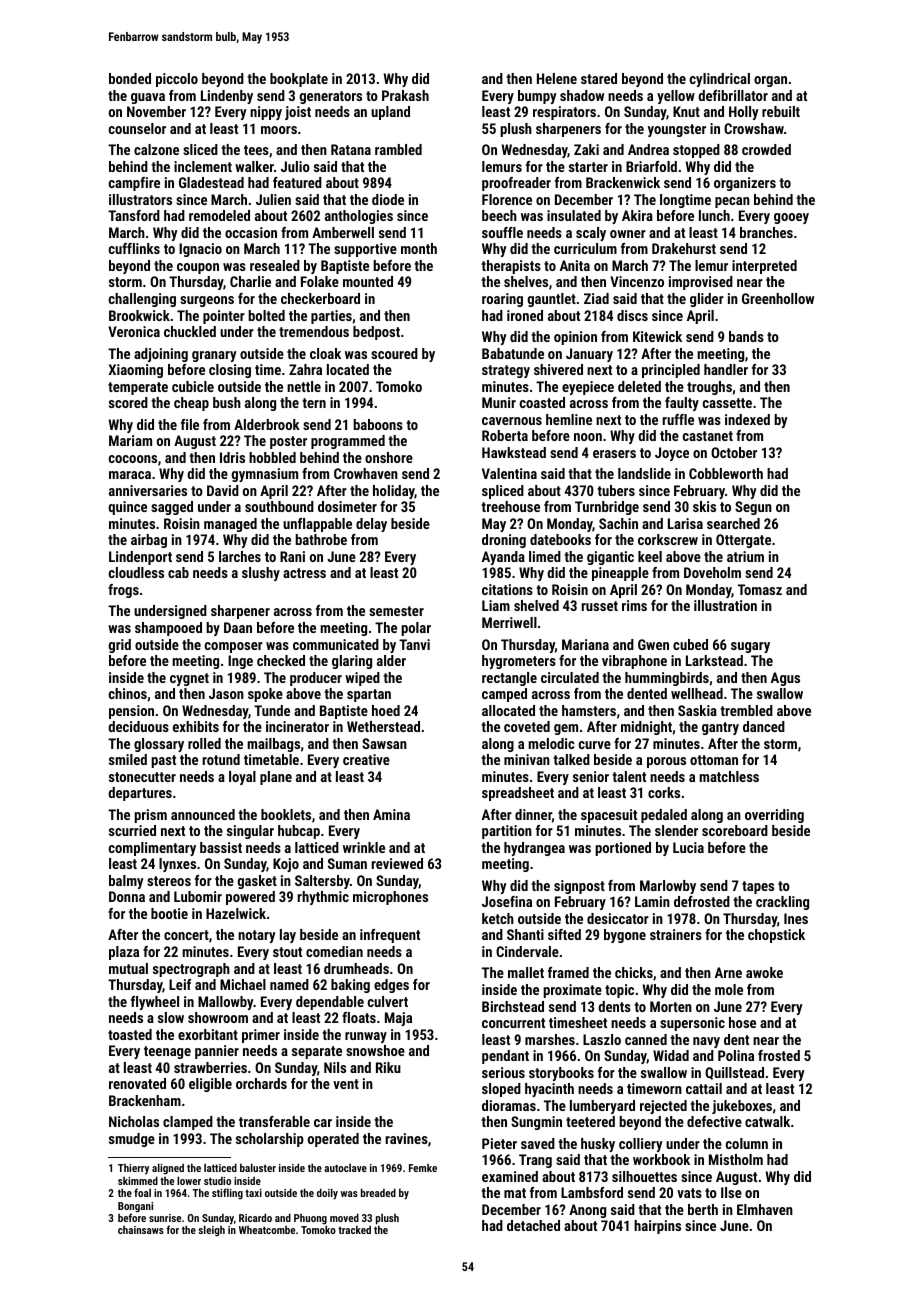 The width and height of the screenshot is (924, 1308). Describe the element at coordinates (682, 404) in the screenshot. I see `faulty` at that location.
